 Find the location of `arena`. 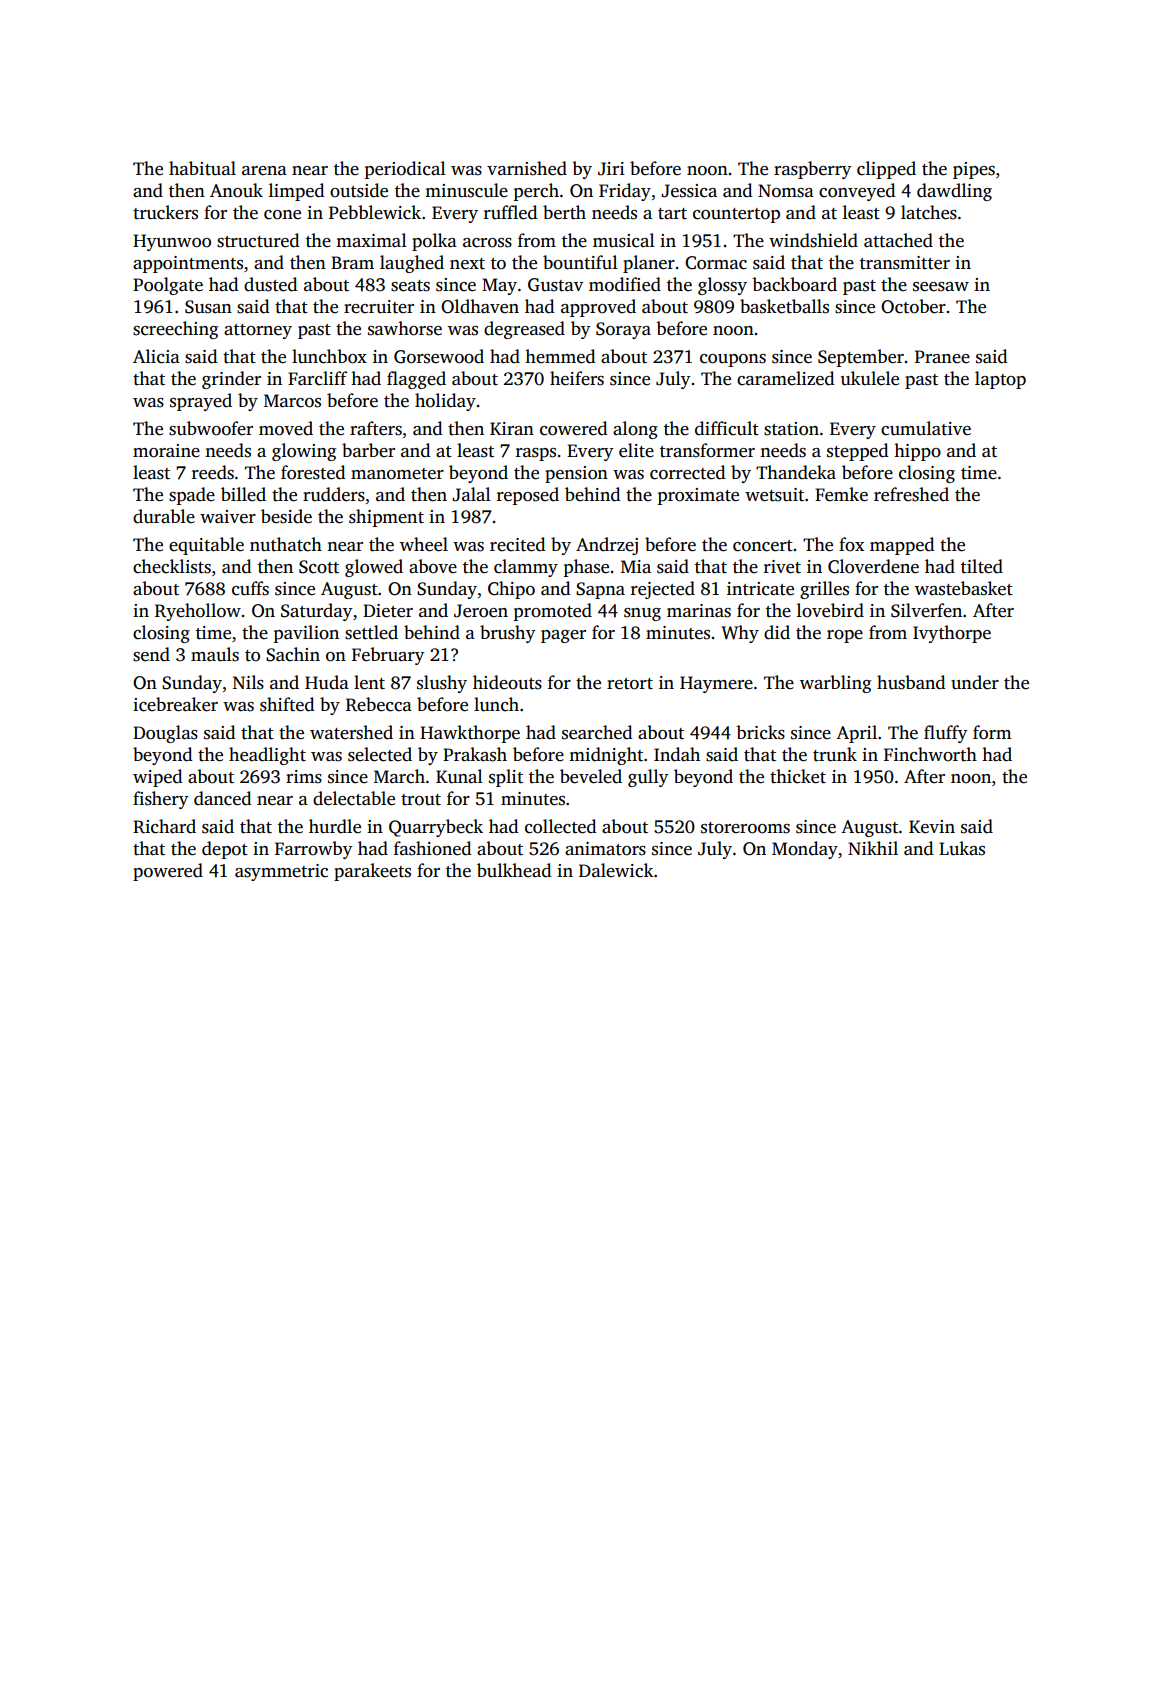

arena is located at coordinates (264, 171).
